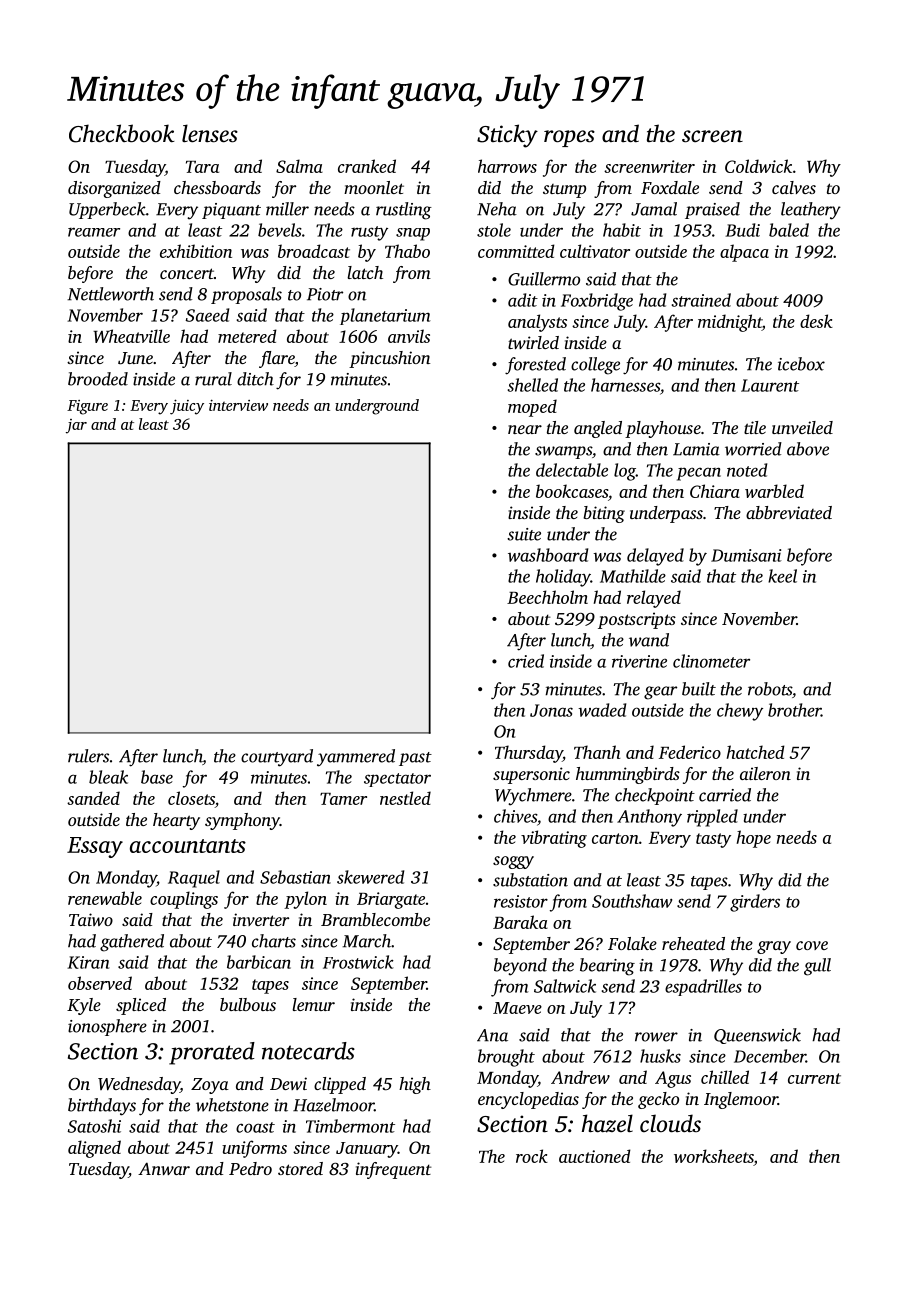 This document has height=1316, width=908. I want to click on Neha, so click(497, 209).
